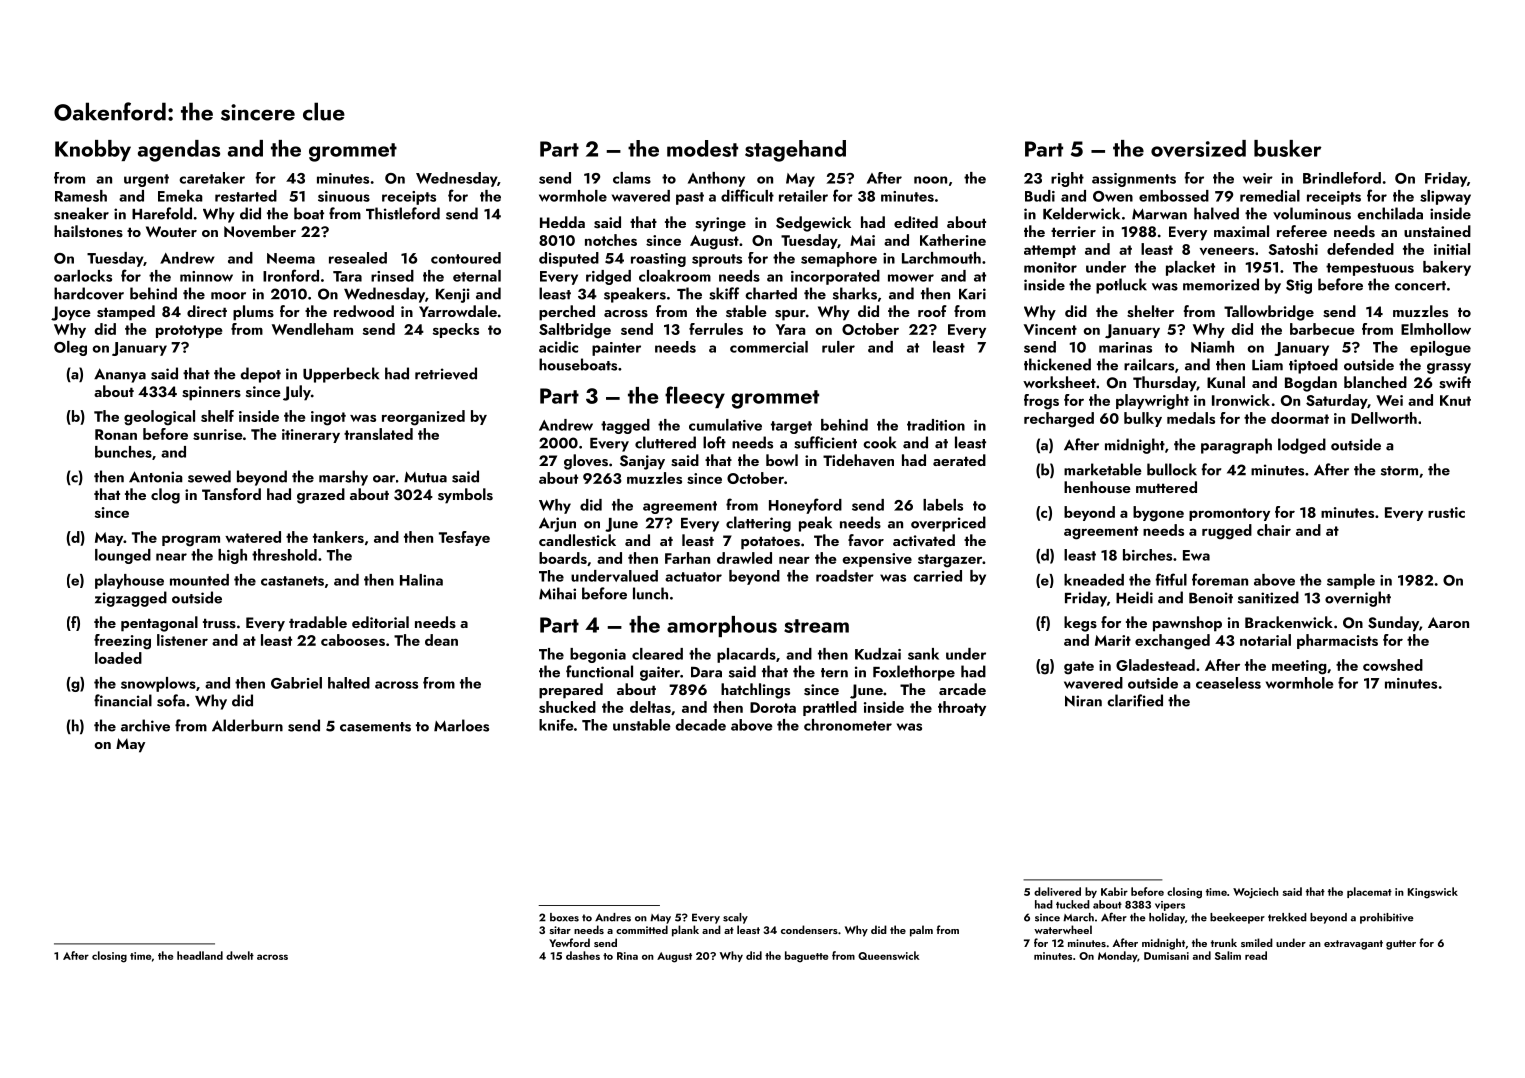 Image resolution: width=1525 pixels, height=1078 pixels. Describe the element at coordinates (1143, 419) in the page. I see `bulky` at that location.
